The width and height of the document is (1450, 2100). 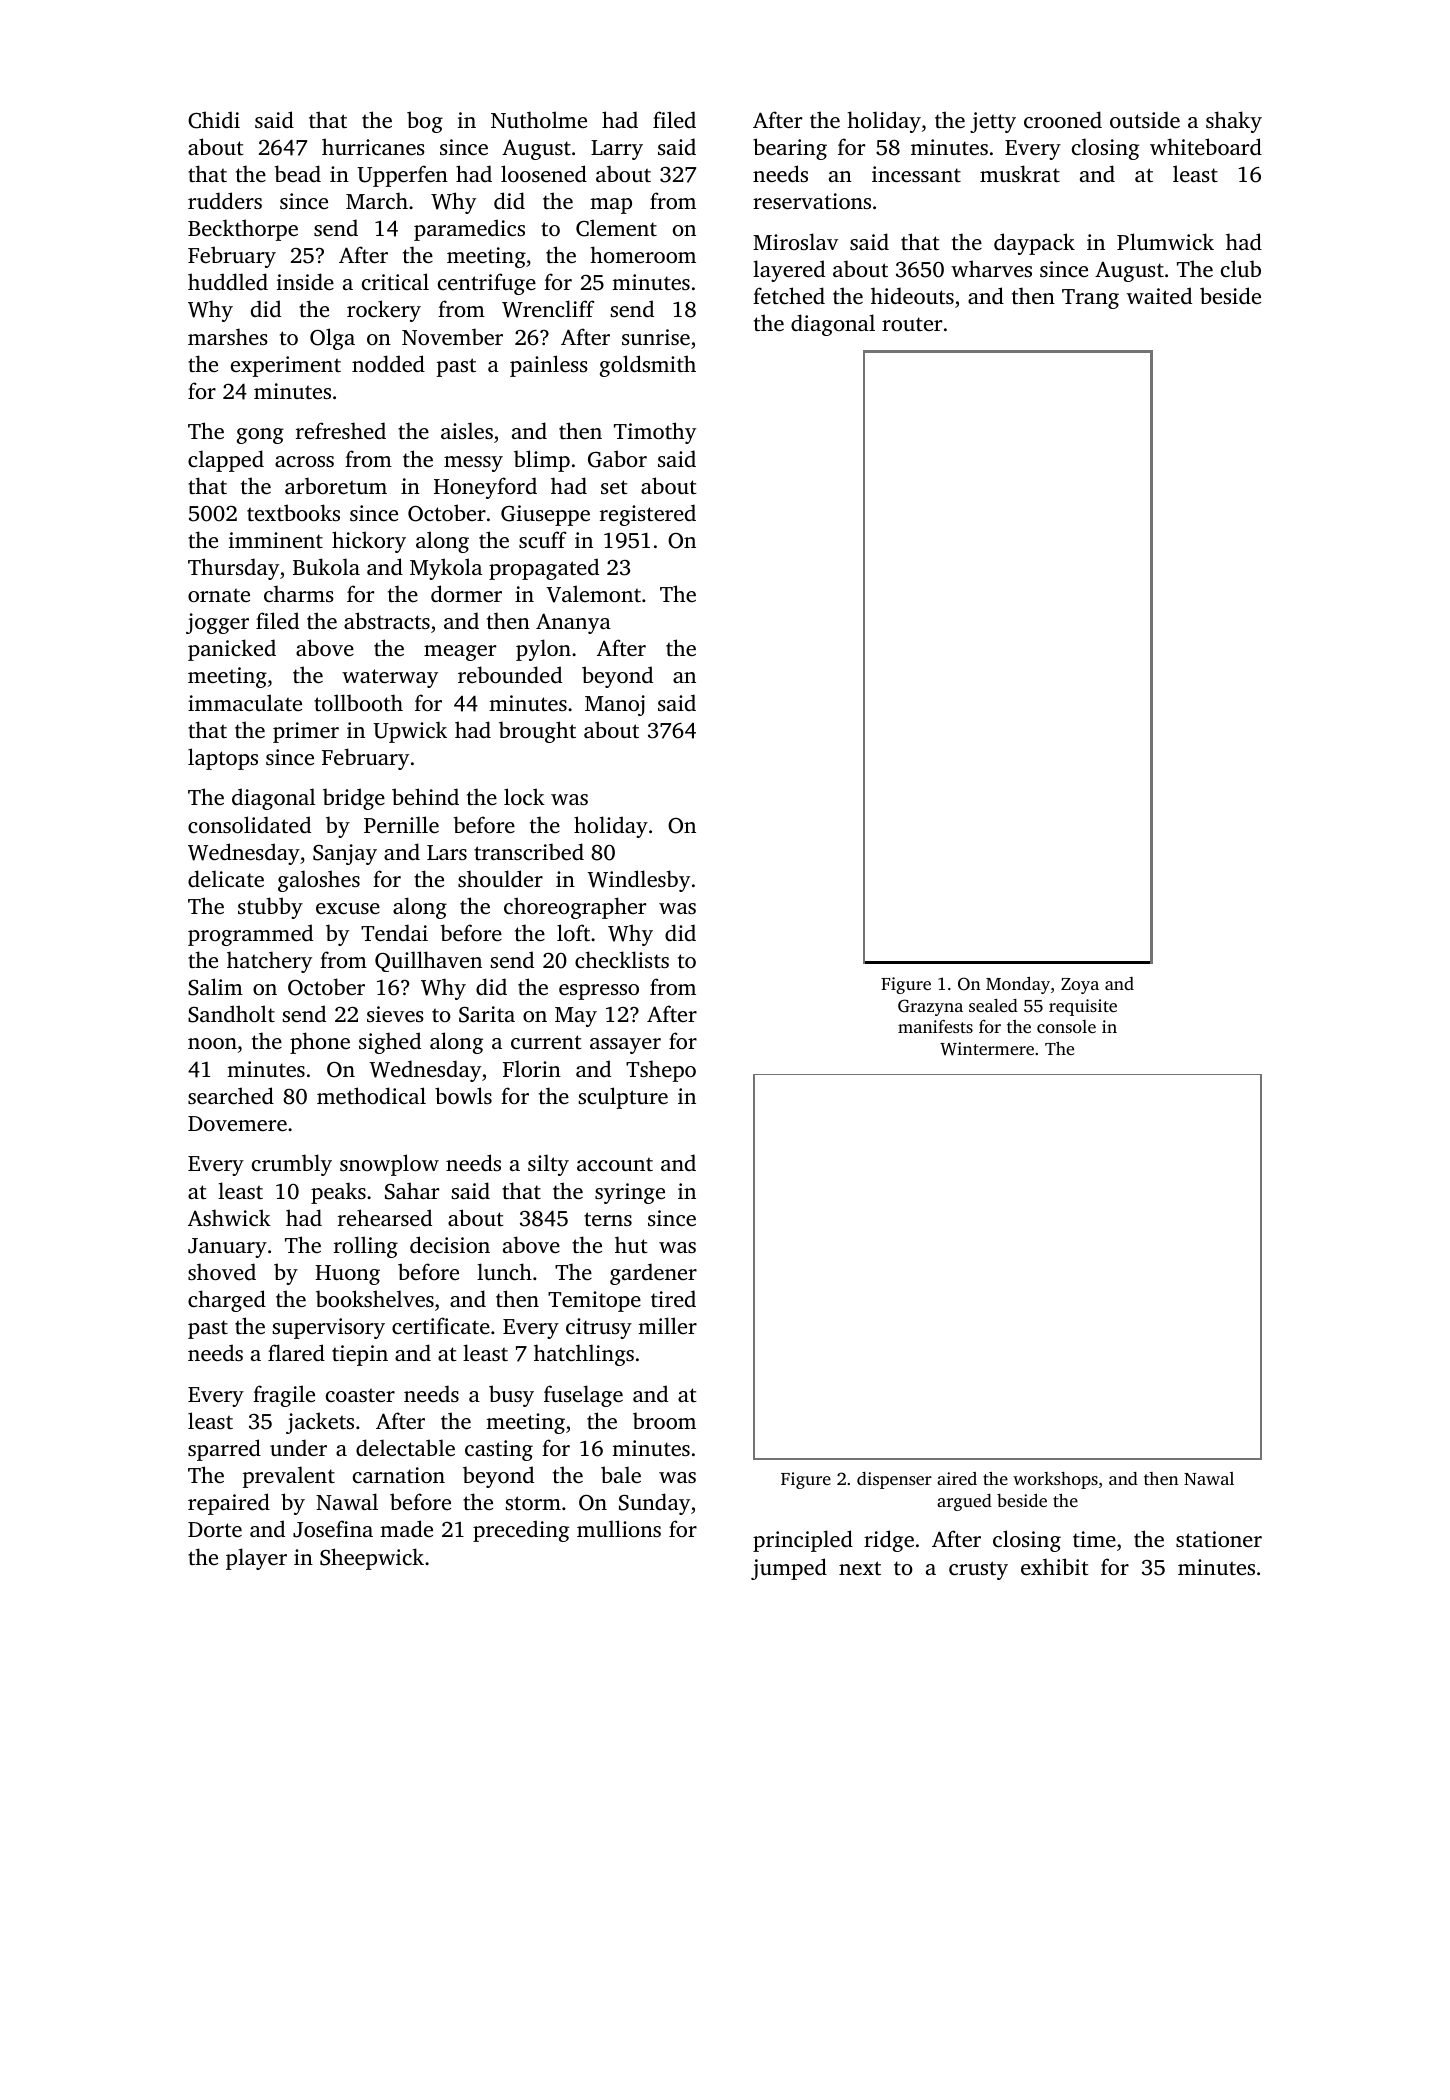 I want to click on tired, so click(x=673, y=1298).
